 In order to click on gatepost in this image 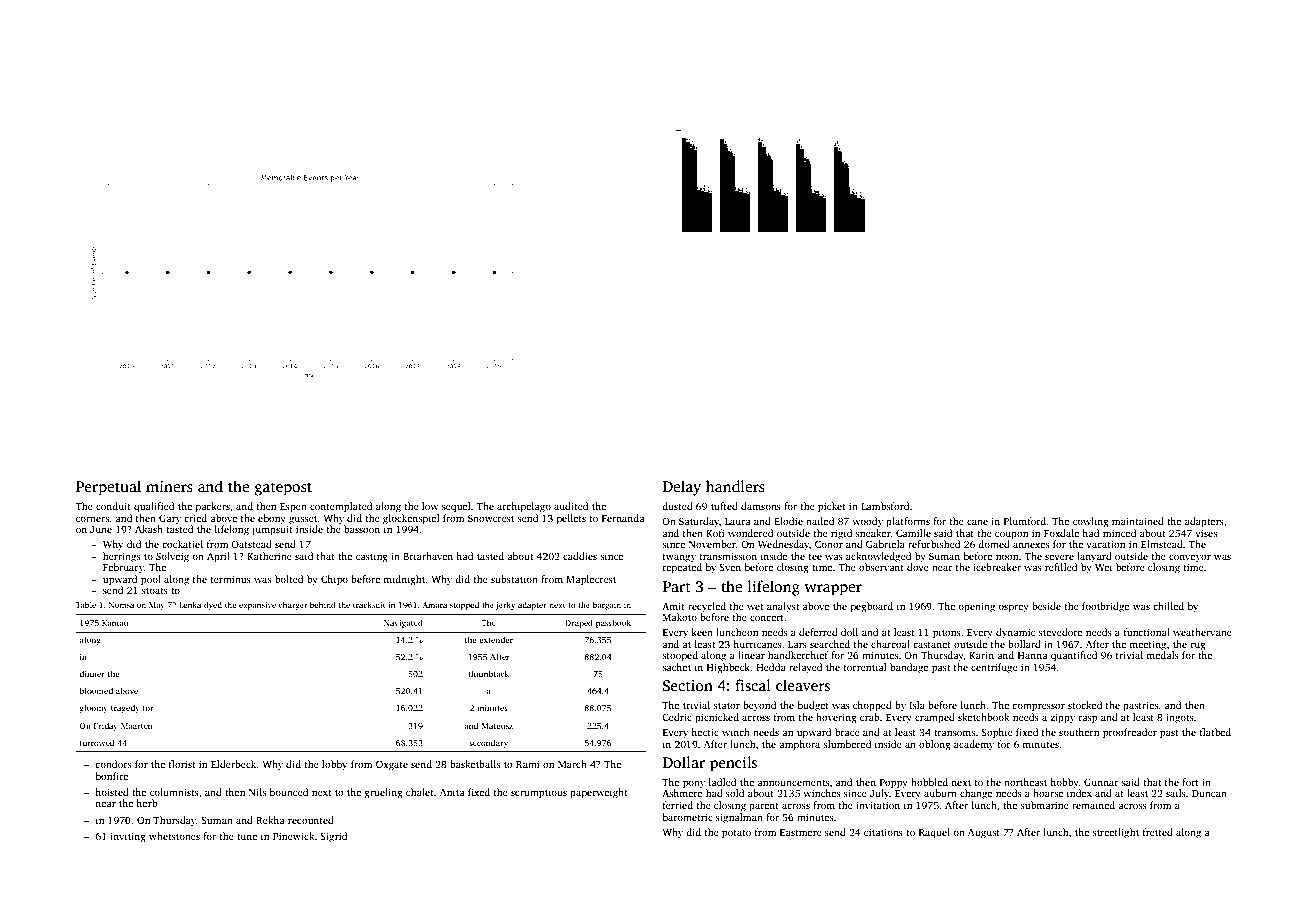, I will do `click(283, 489)`.
